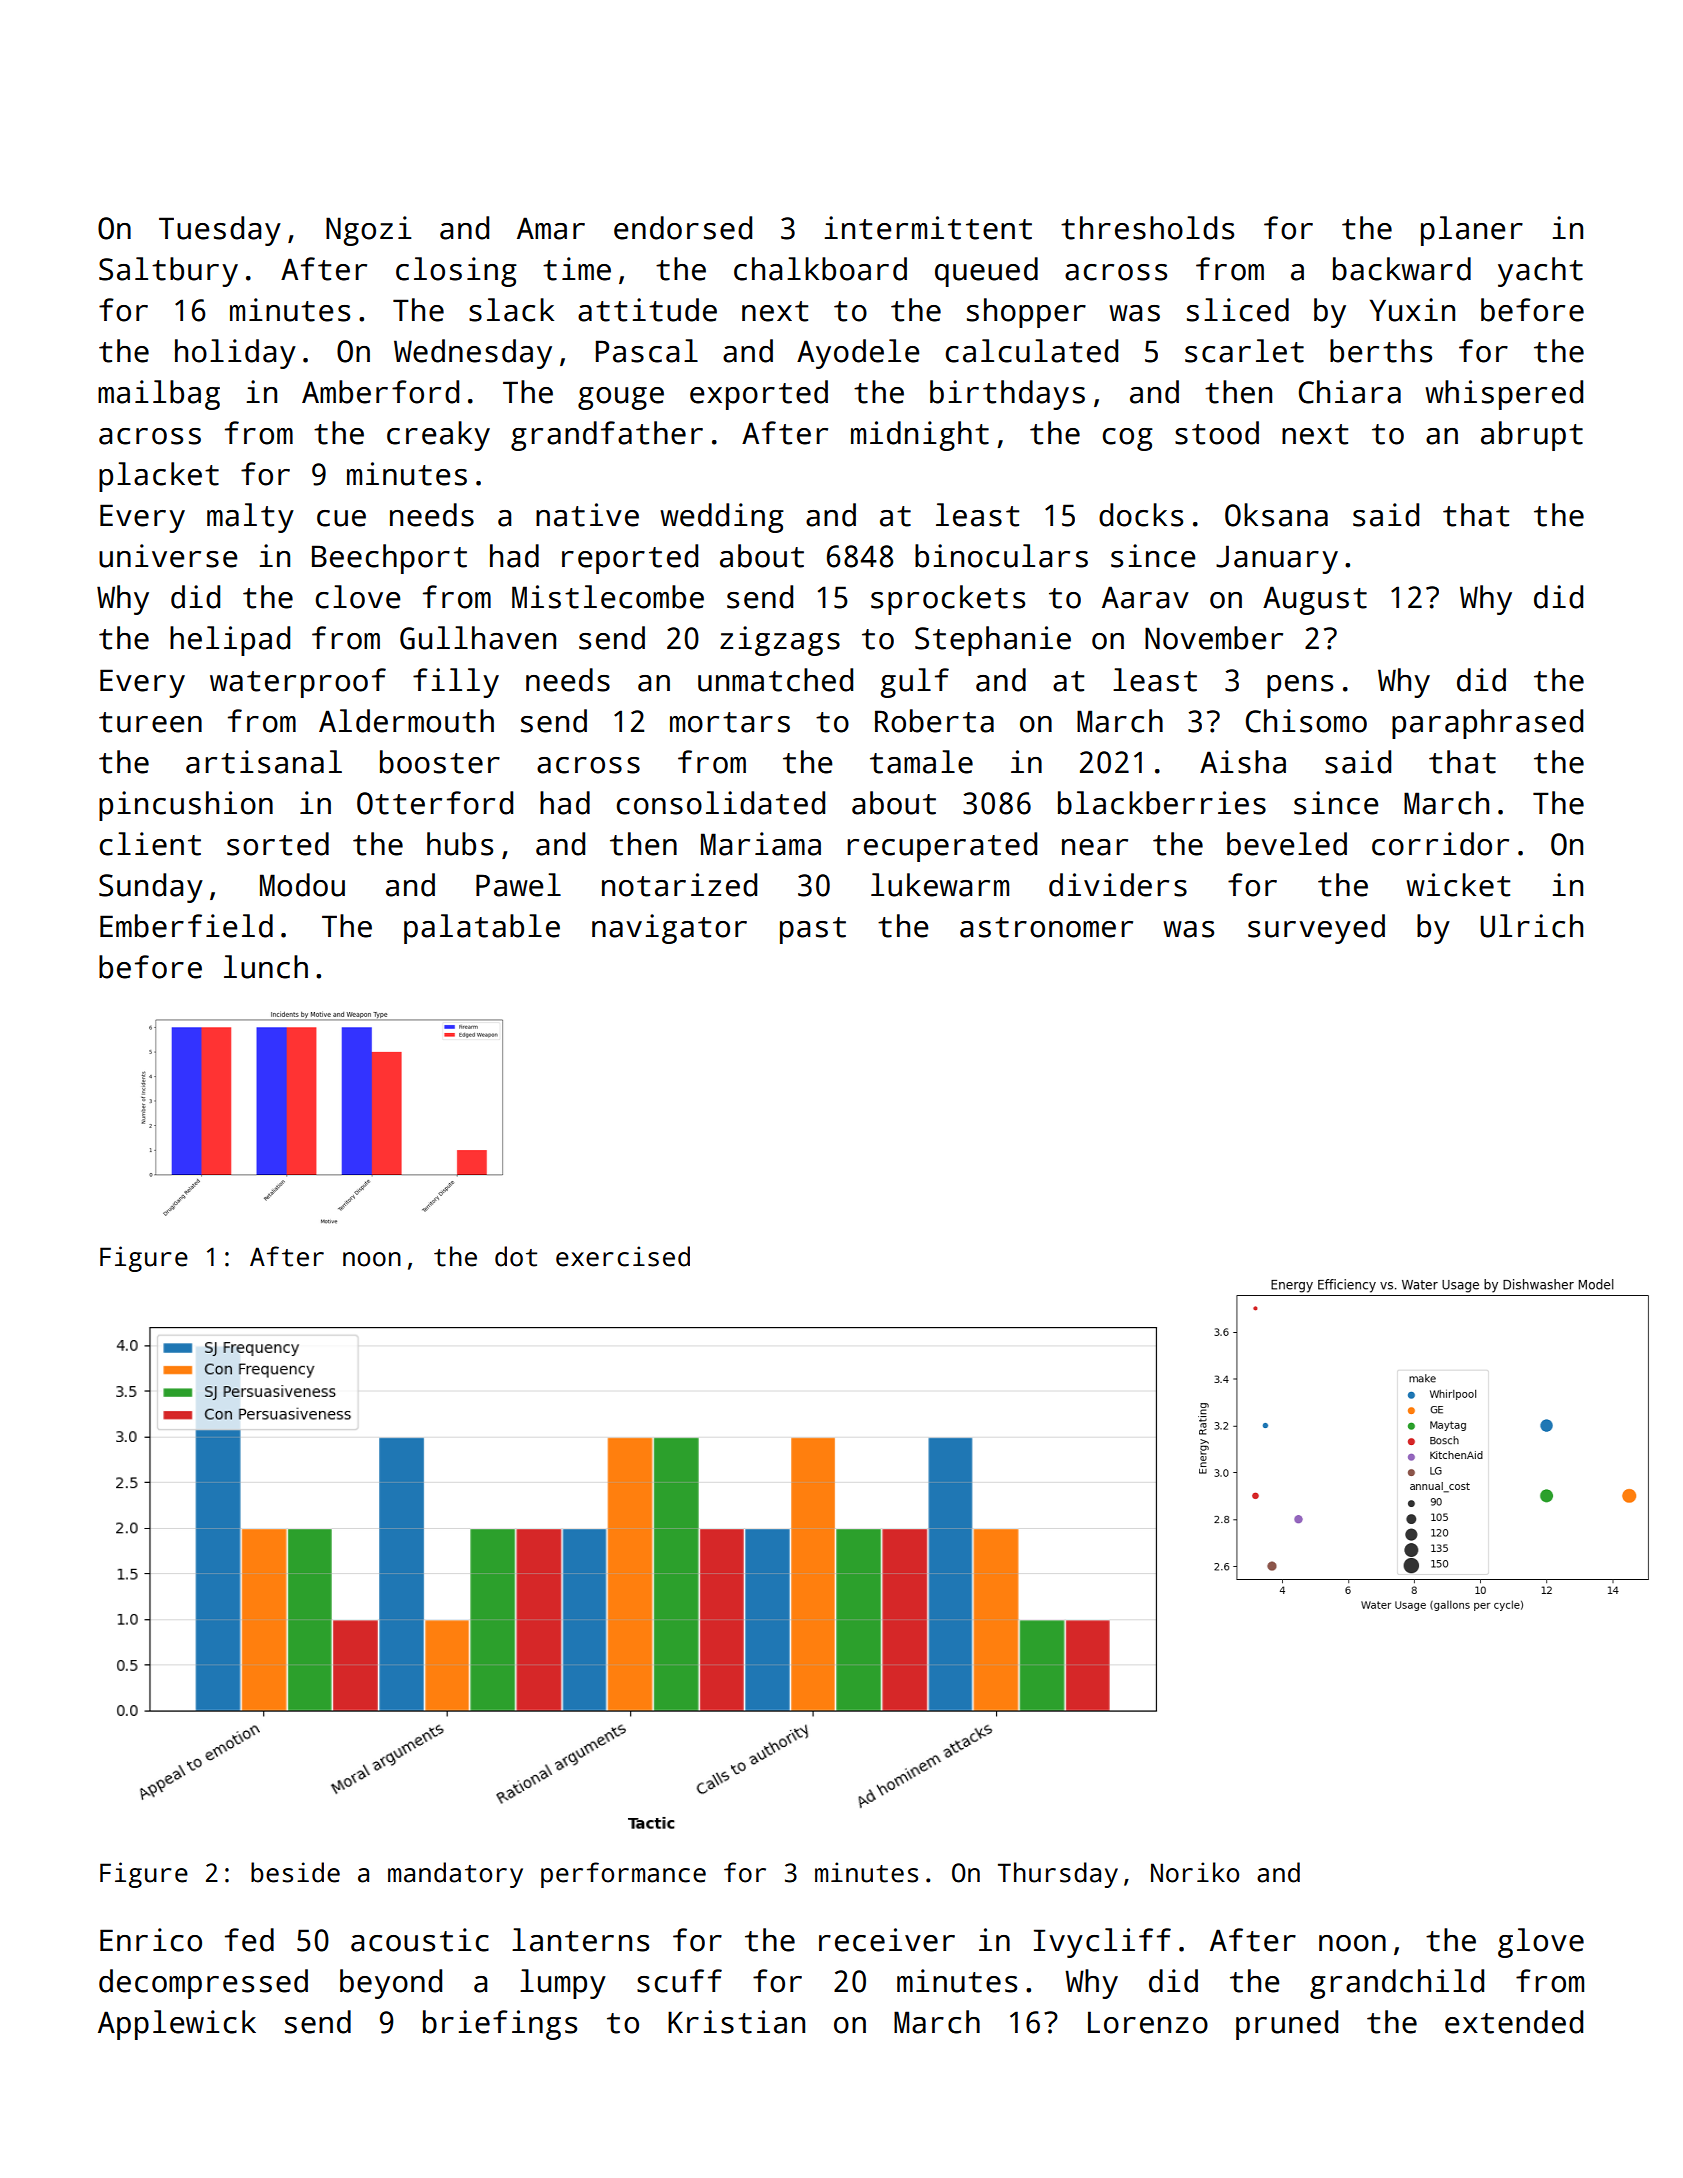  Describe the element at coordinates (1195, 1872) in the screenshot. I see `Noriko` at that location.
